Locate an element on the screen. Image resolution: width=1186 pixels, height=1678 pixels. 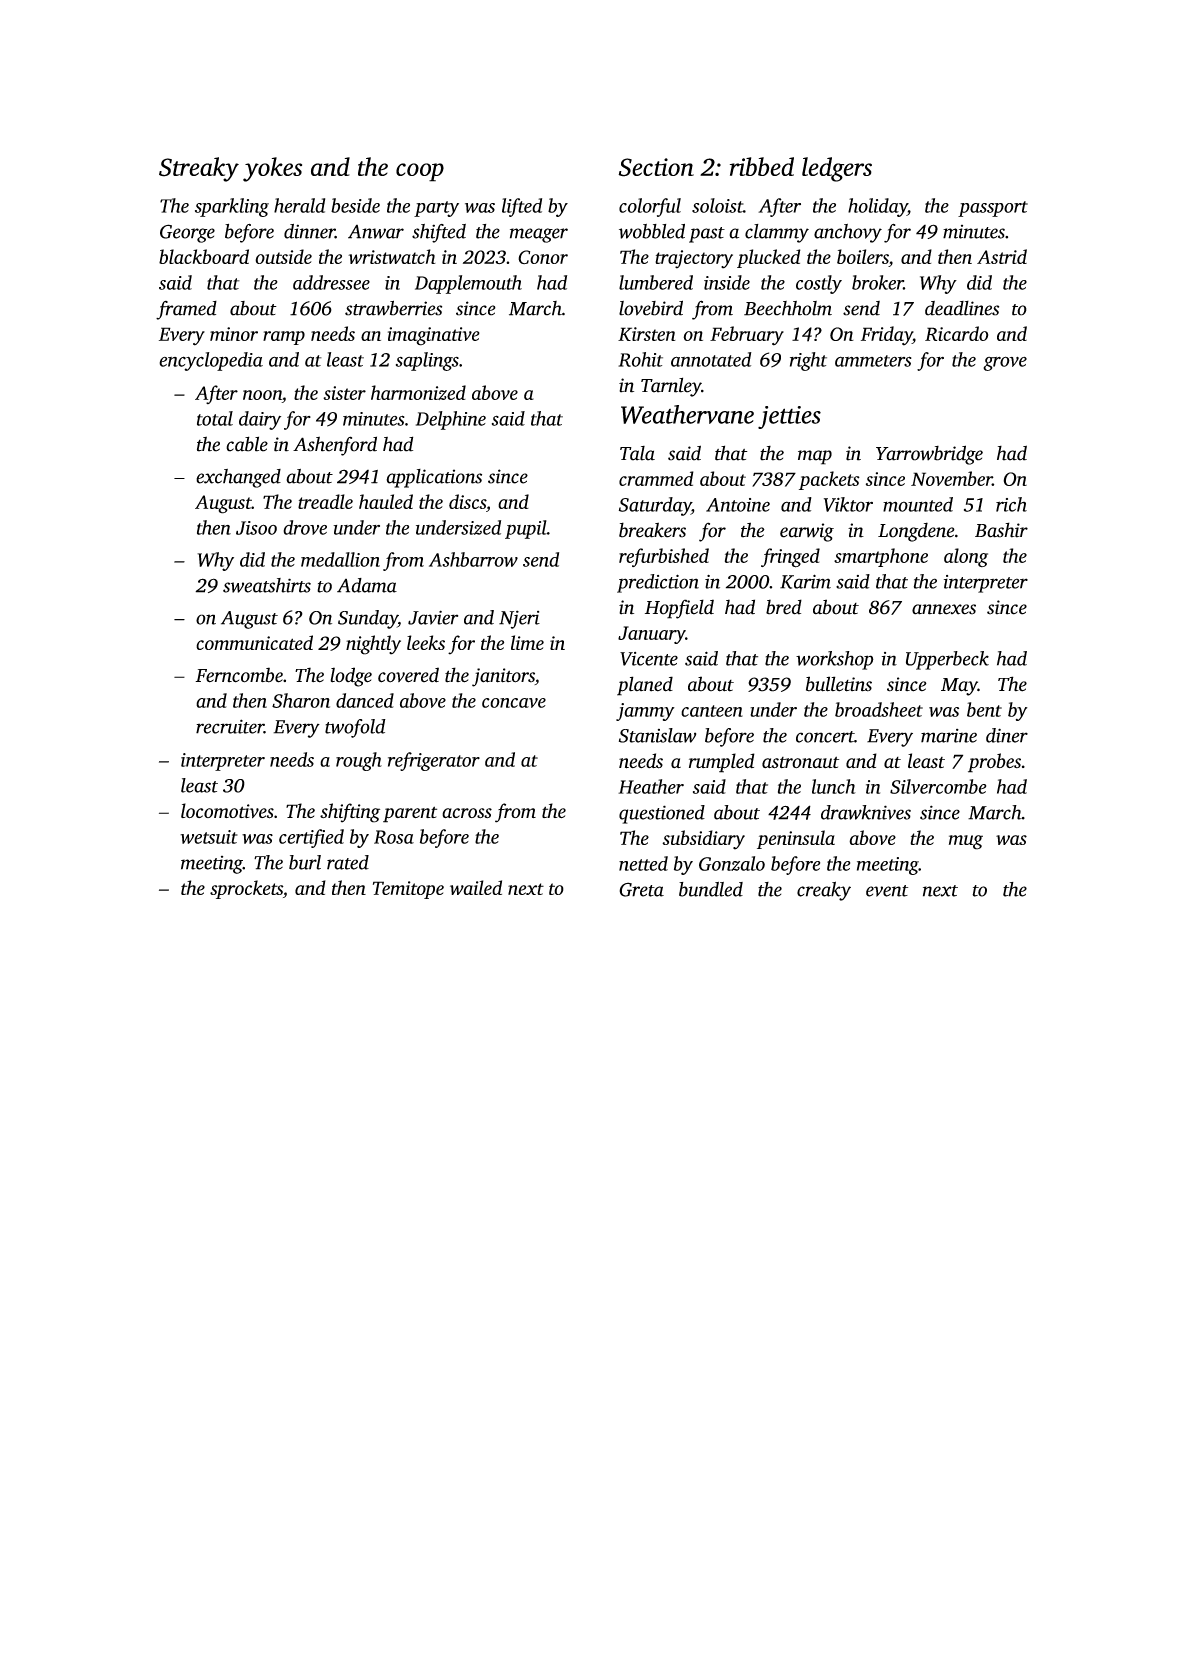
soloist is located at coordinates (717, 205).
